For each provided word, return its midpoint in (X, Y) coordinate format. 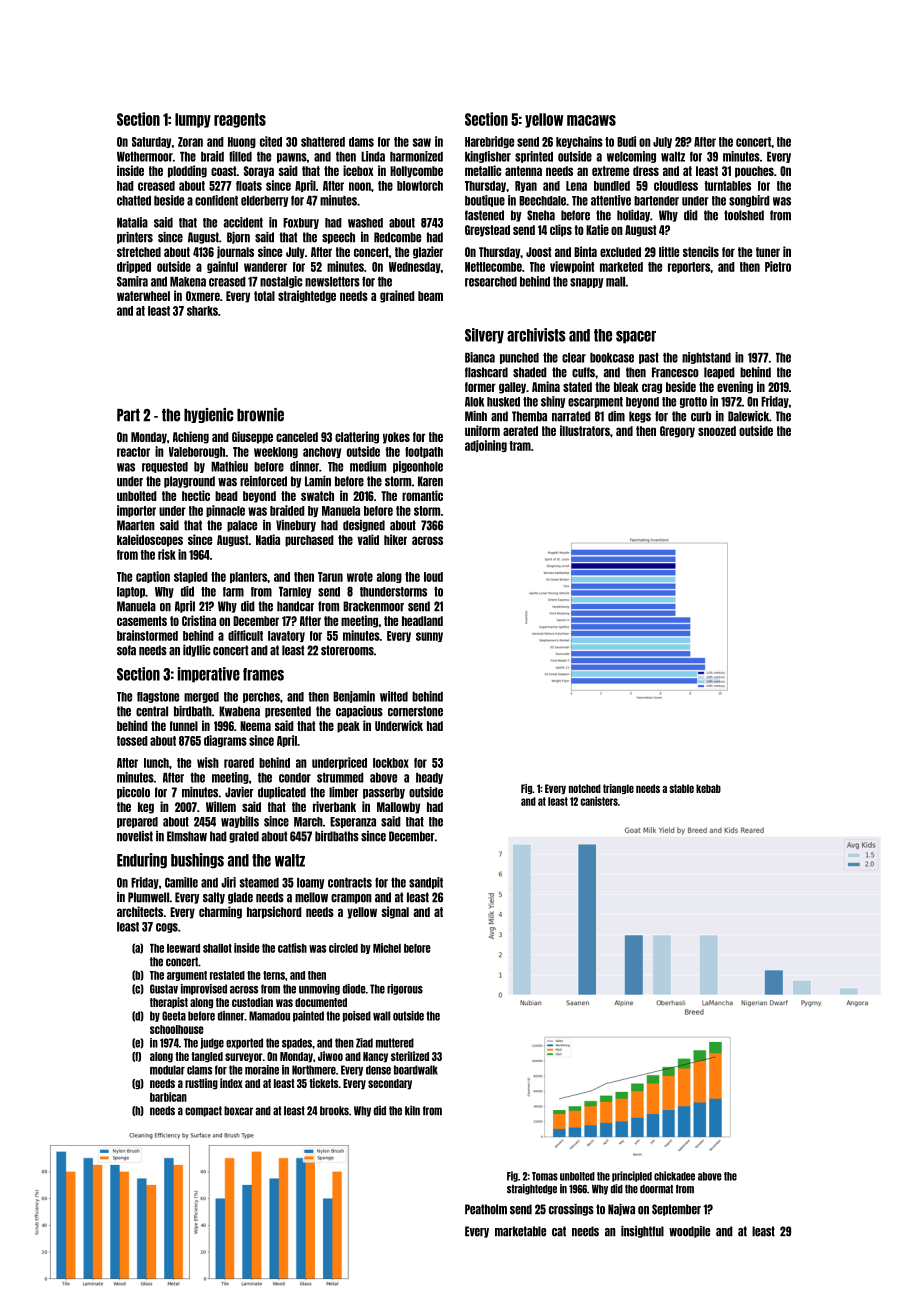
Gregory (677, 432)
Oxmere (203, 296)
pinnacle (225, 511)
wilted (394, 696)
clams (199, 1070)
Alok (474, 402)
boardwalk (416, 1070)
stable (681, 788)
